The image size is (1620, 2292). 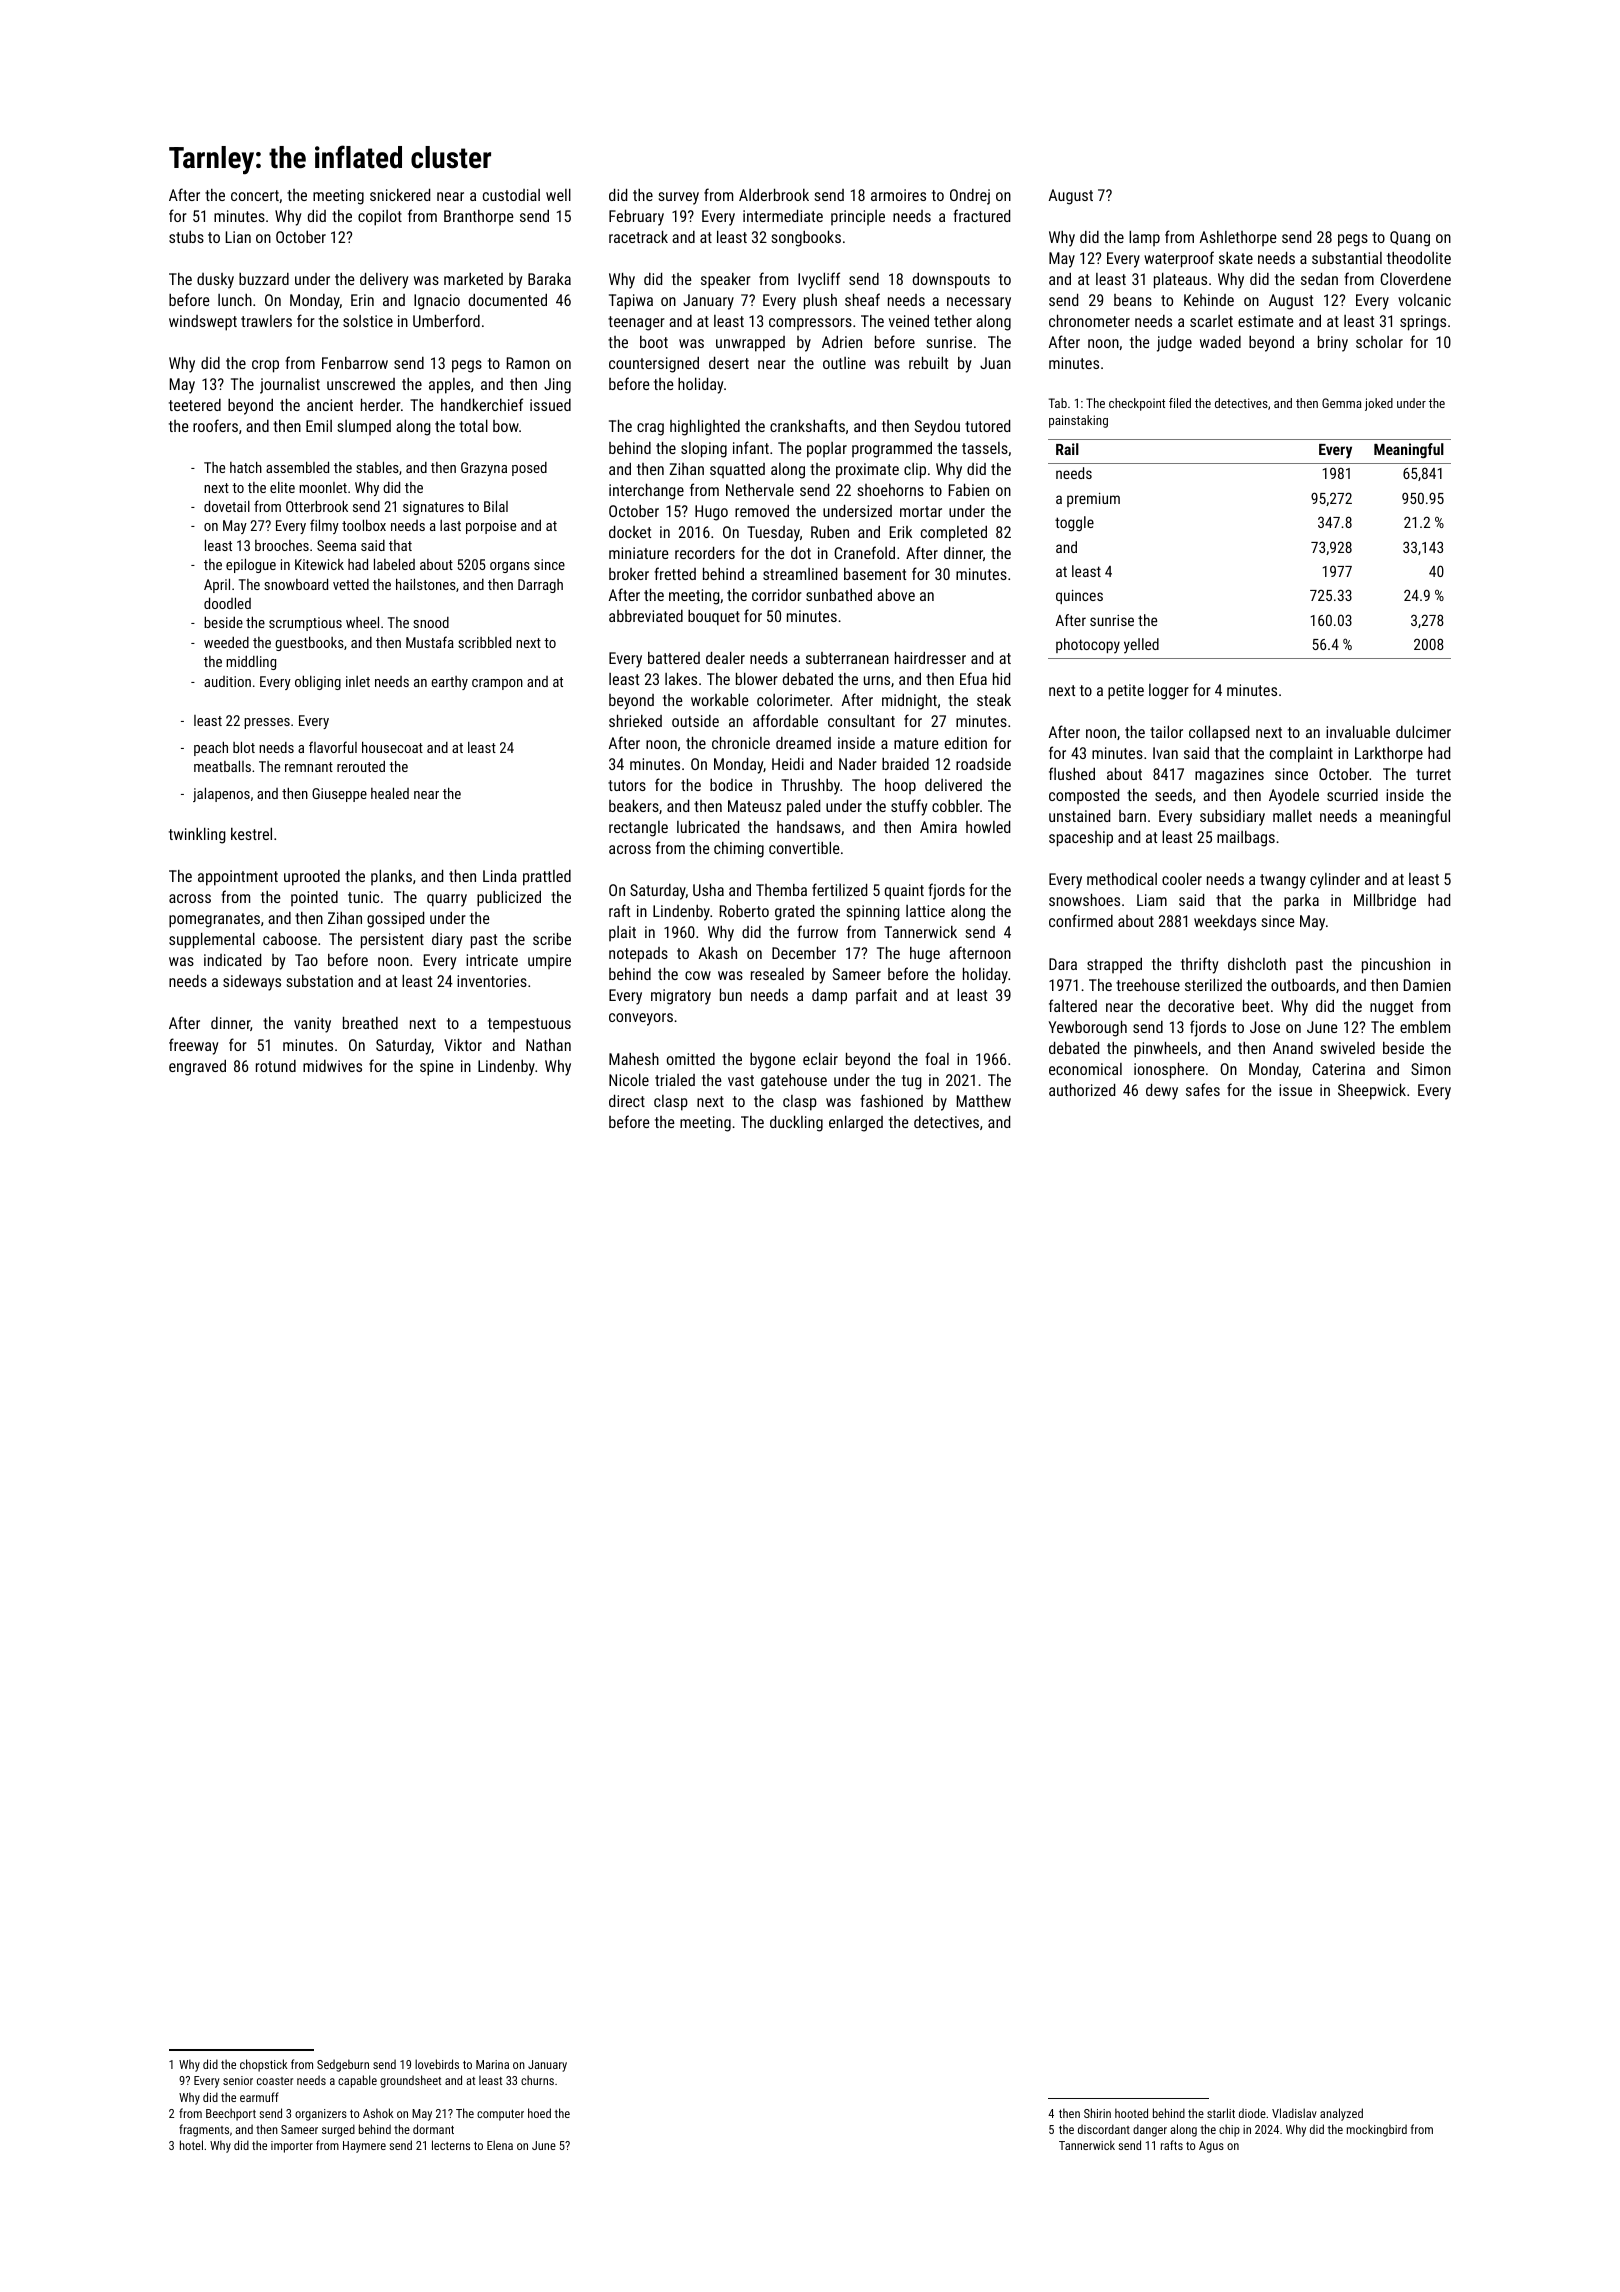 What do you see at coordinates (916, 743) in the document?
I see `mature` at bounding box center [916, 743].
